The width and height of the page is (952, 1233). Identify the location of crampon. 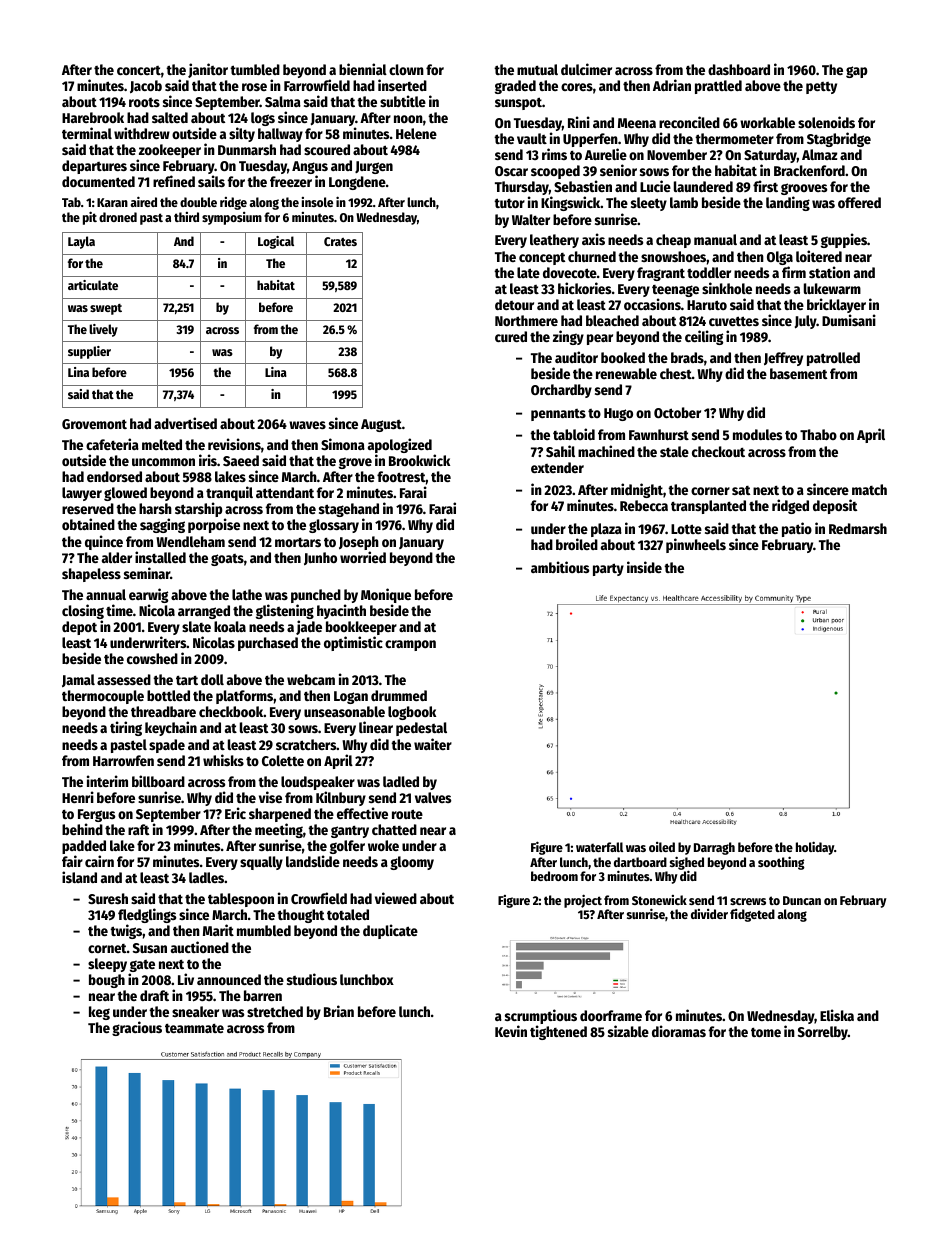
(410, 645).
